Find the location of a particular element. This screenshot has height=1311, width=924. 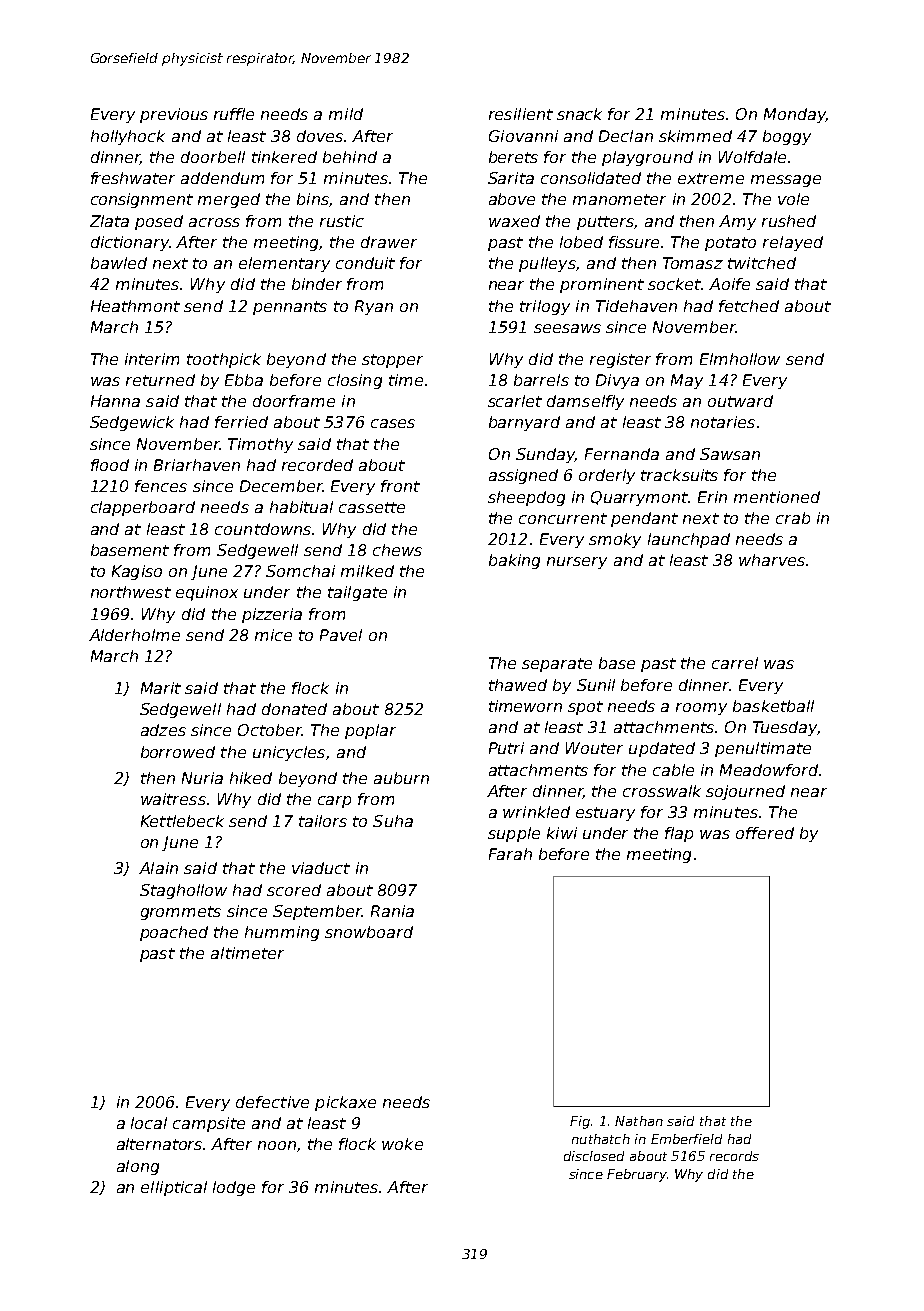

spot is located at coordinates (585, 708).
